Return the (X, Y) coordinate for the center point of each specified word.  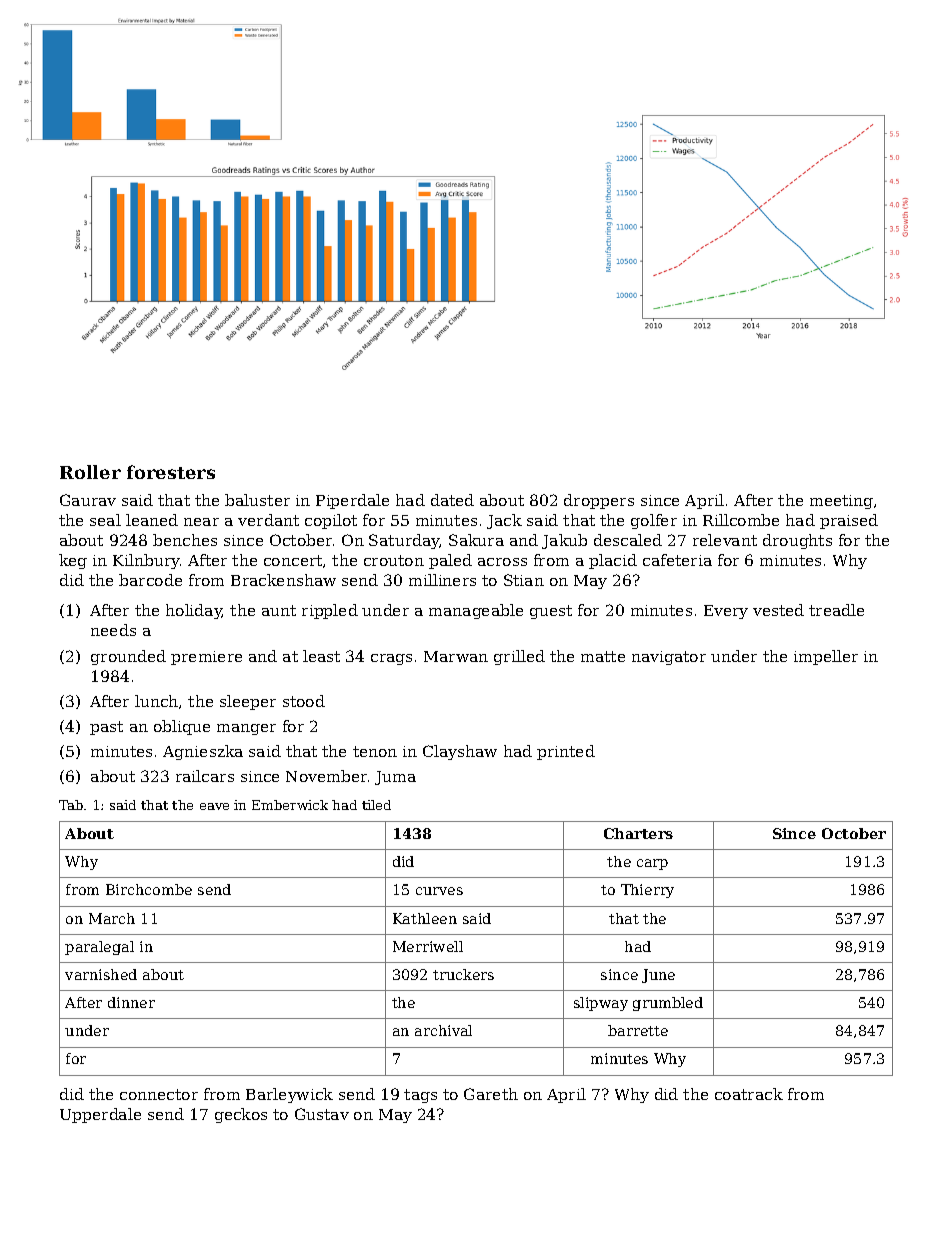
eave (214, 806)
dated (452, 500)
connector (159, 1094)
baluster (257, 500)
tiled (376, 805)
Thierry (647, 891)
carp (652, 864)
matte (603, 656)
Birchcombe (149, 889)
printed (566, 752)
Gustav (322, 1114)
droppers (599, 501)
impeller (826, 657)
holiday (194, 611)
